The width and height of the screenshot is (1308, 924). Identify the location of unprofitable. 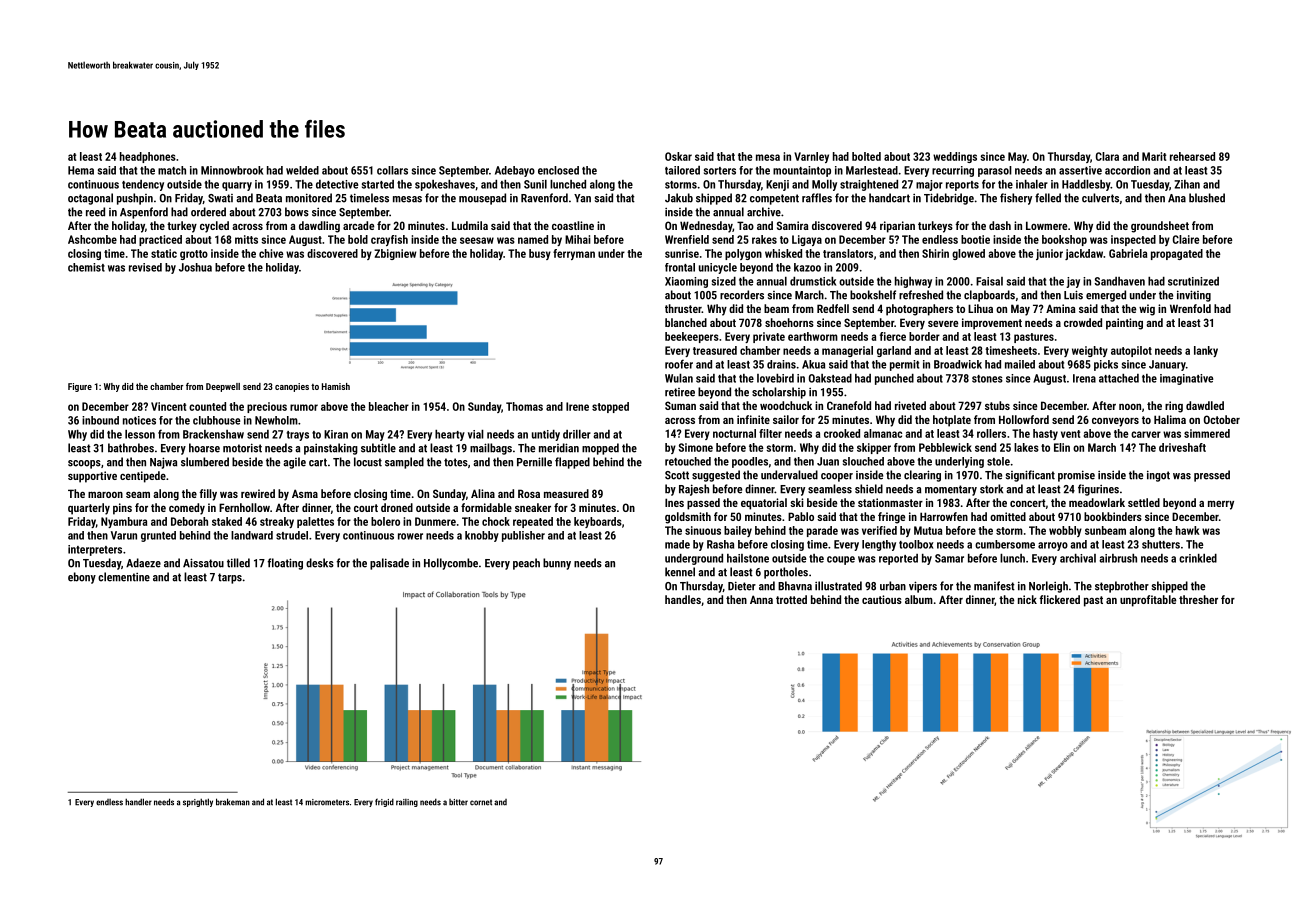
(1148, 601).
